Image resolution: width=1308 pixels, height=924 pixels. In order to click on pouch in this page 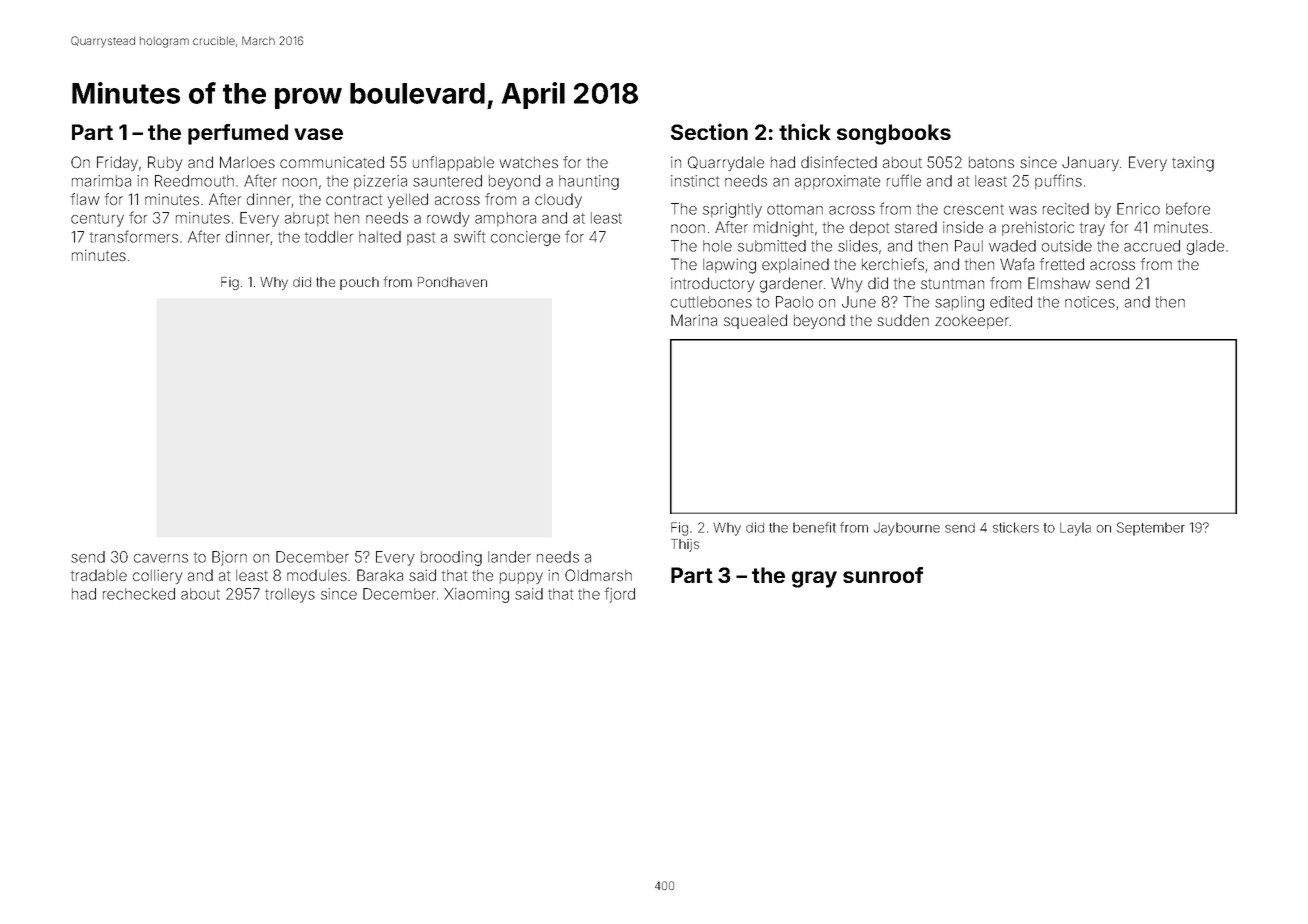, I will do `click(359, 283)`.
